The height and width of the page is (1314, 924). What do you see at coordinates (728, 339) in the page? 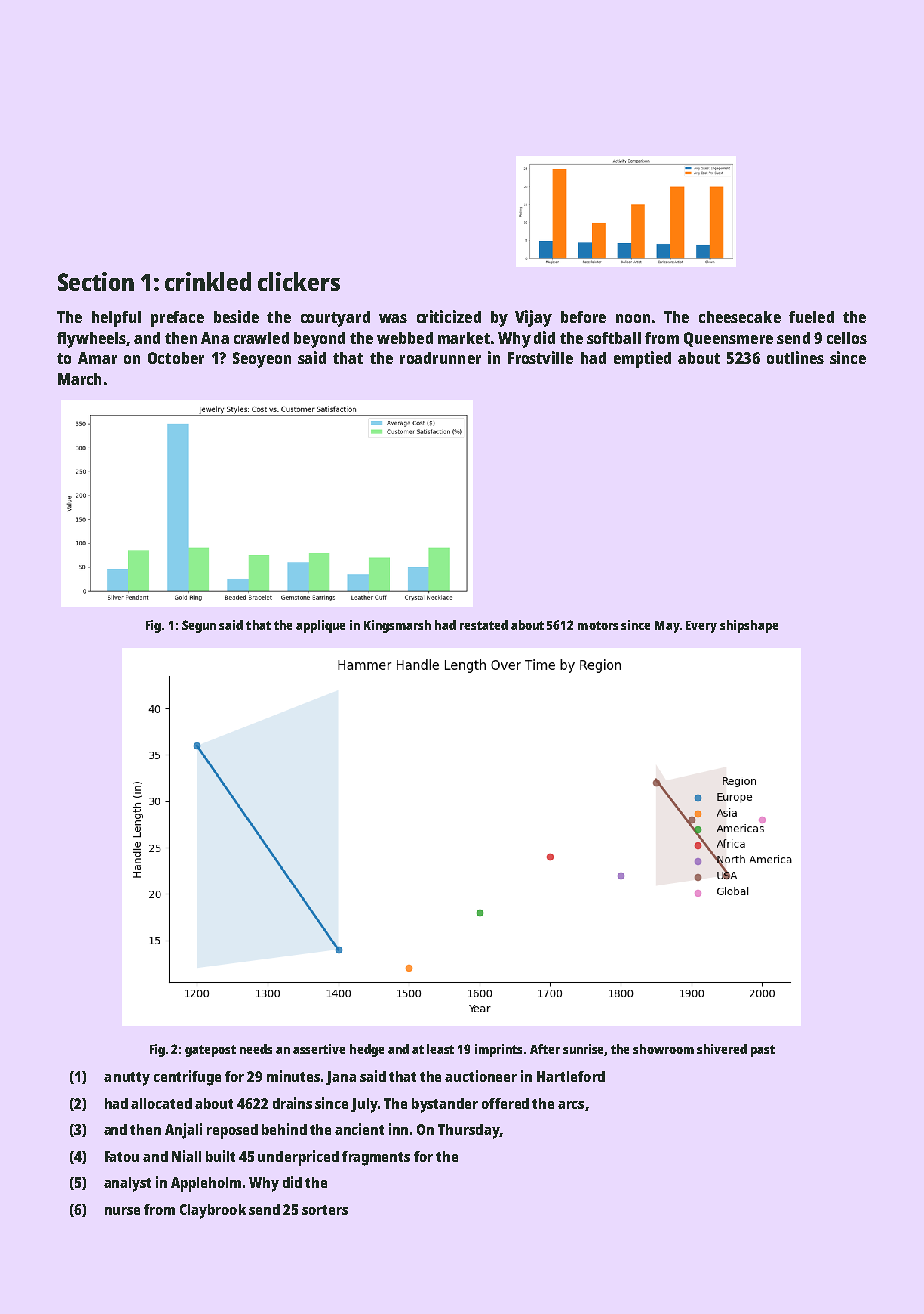
I see `Queensmere` at bounding box center [728, 339].
